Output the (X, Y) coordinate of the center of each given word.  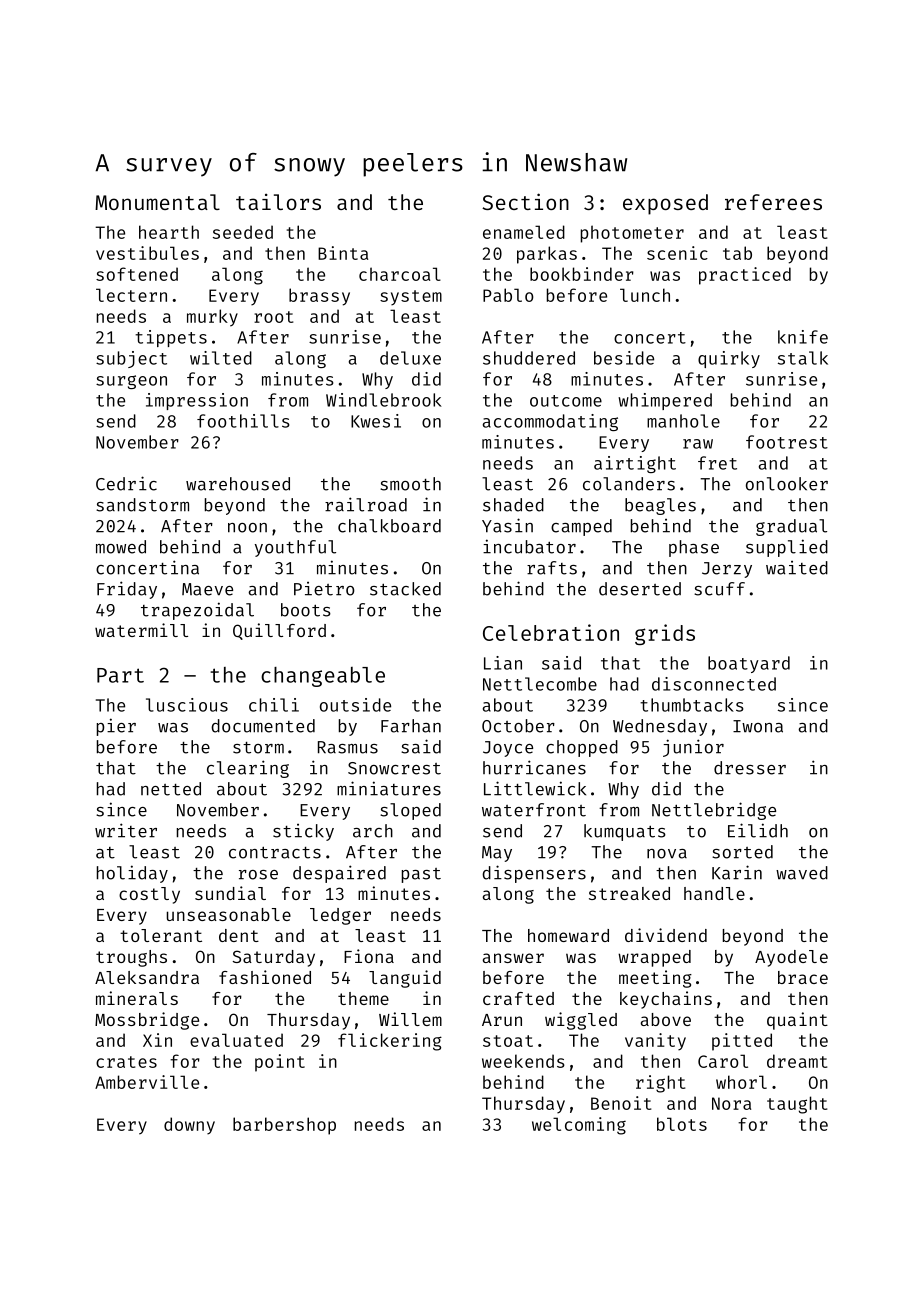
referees (773, 202)
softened (137, 274)
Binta (343, 253)
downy (189, 1126)
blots (682, 1124)
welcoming (579, 1126)
